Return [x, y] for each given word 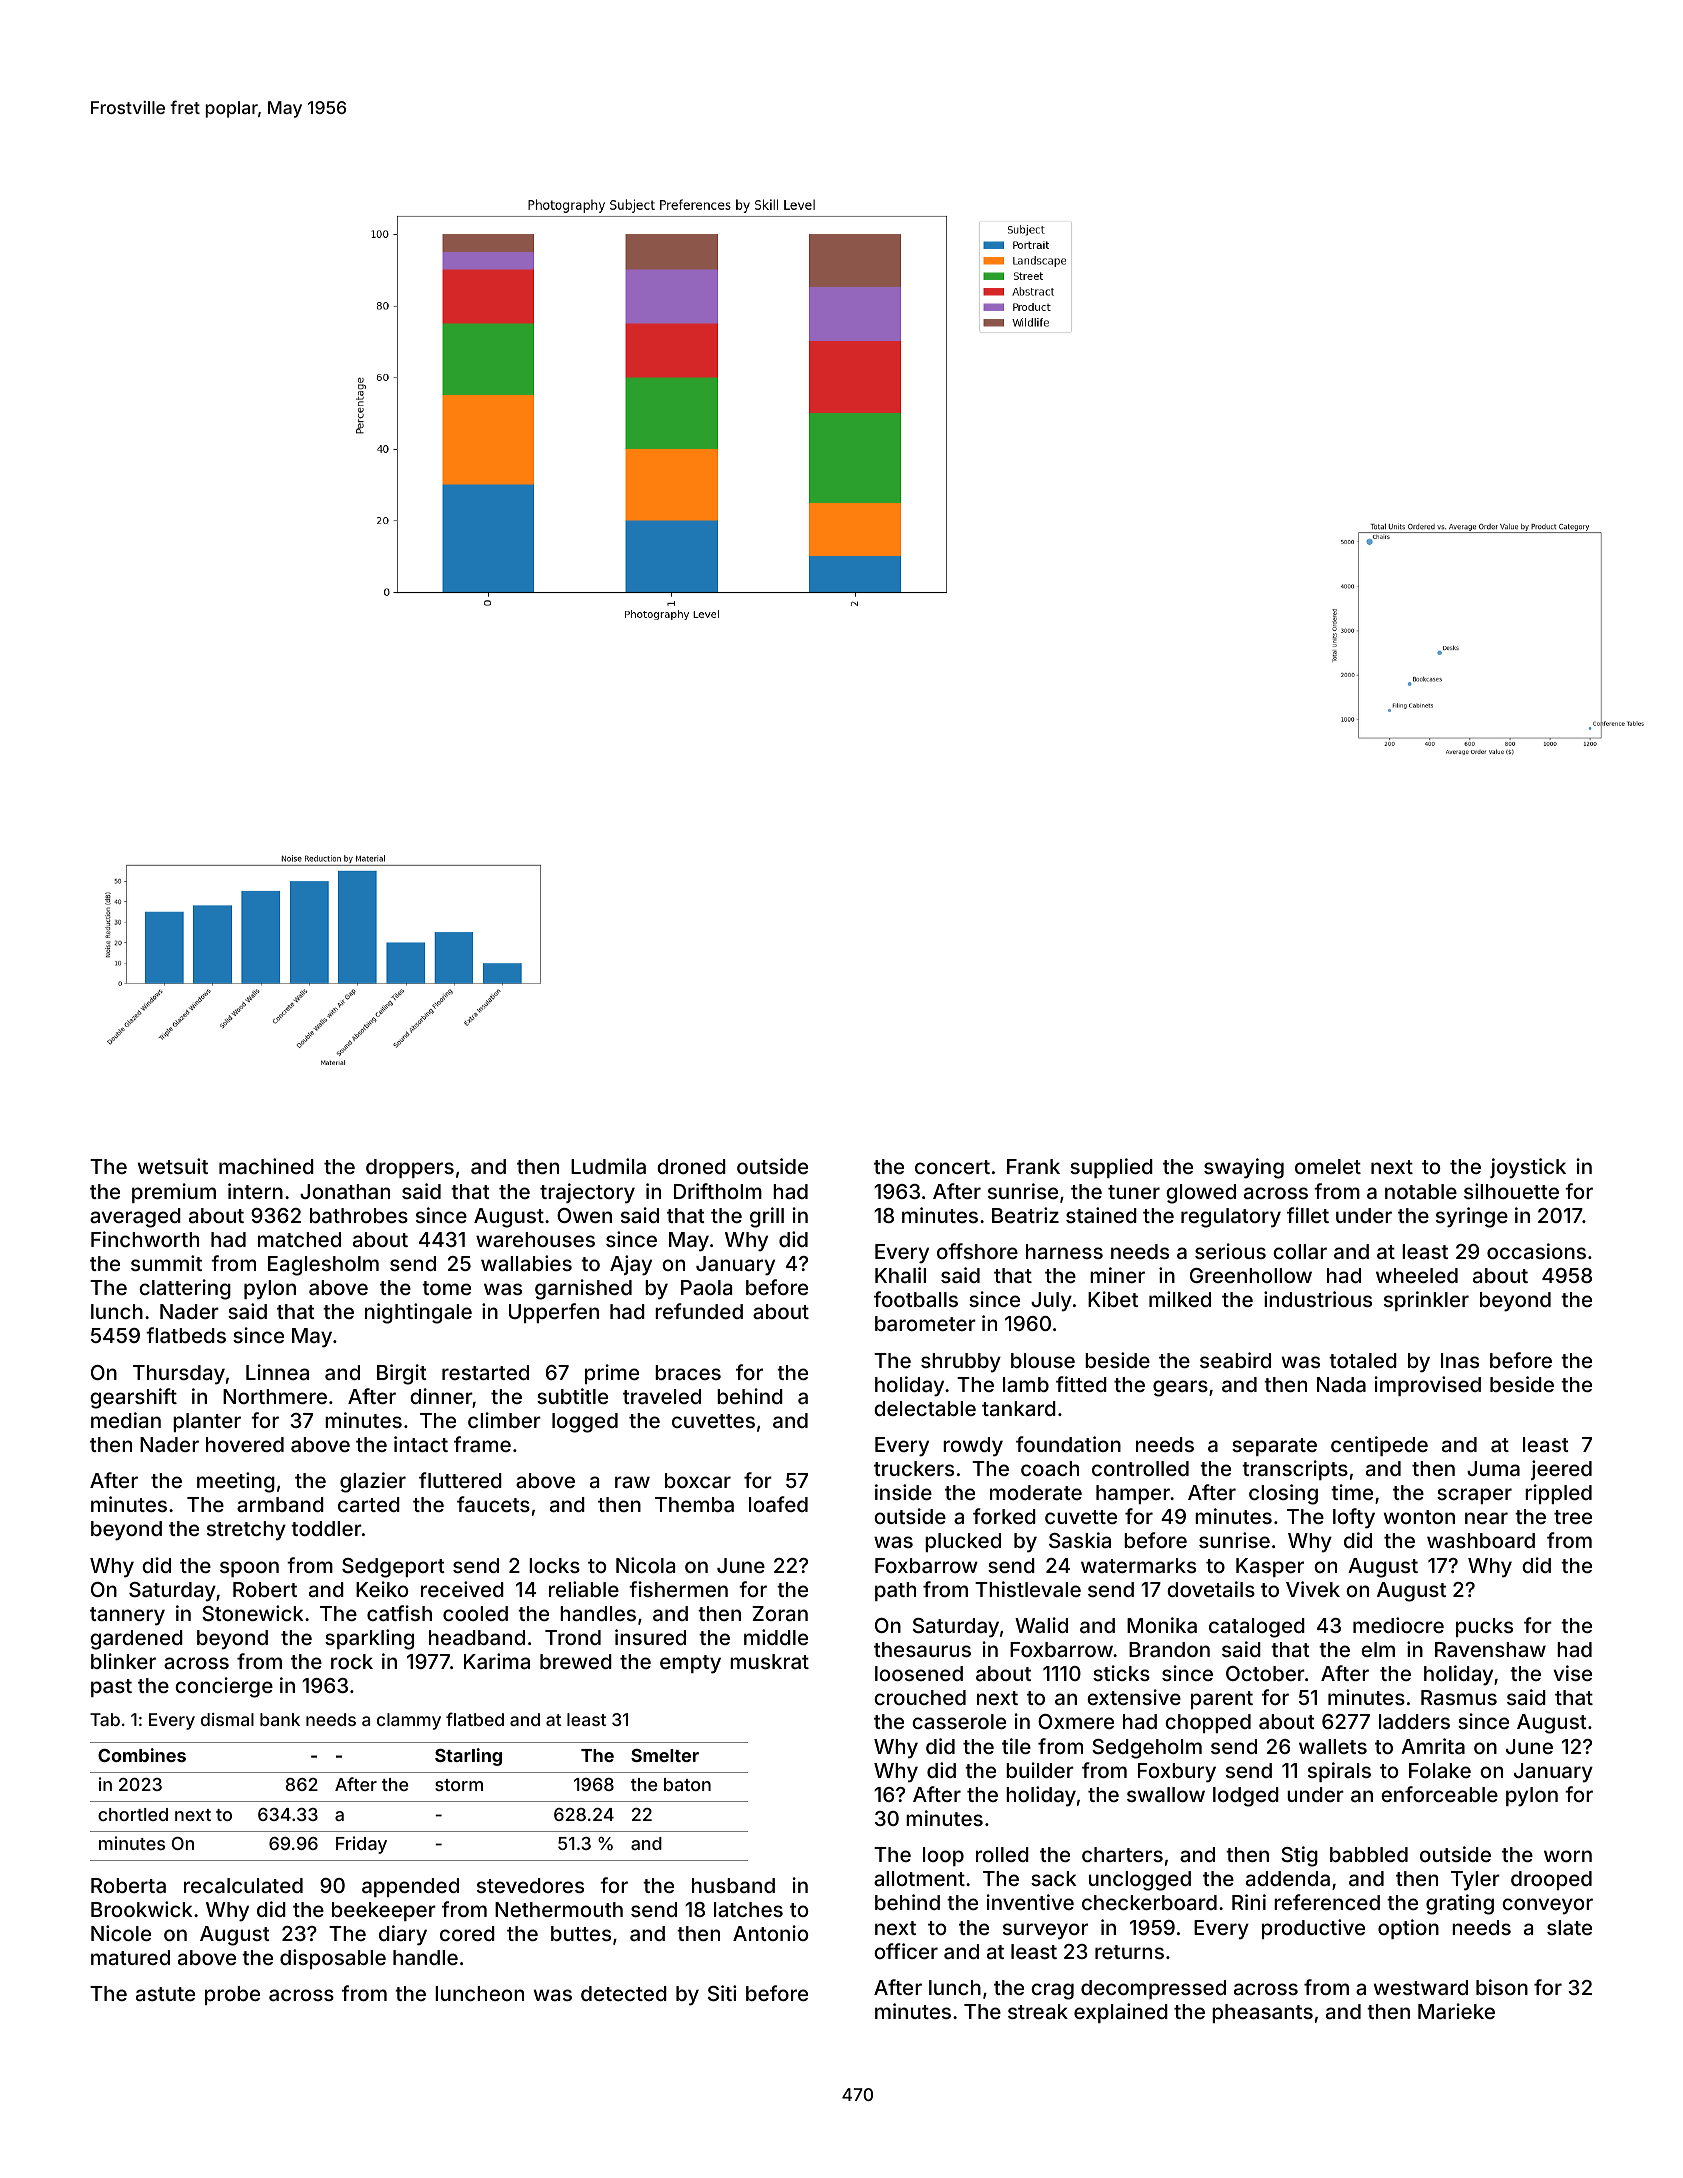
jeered [1561, 1470]
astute [165, 1994]
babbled [1369, 1854]
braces [688, 1372]
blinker [123, 1661]
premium [174, 1193]
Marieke [1456, 2011]
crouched [920, 1697]
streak [1038, 2011]
